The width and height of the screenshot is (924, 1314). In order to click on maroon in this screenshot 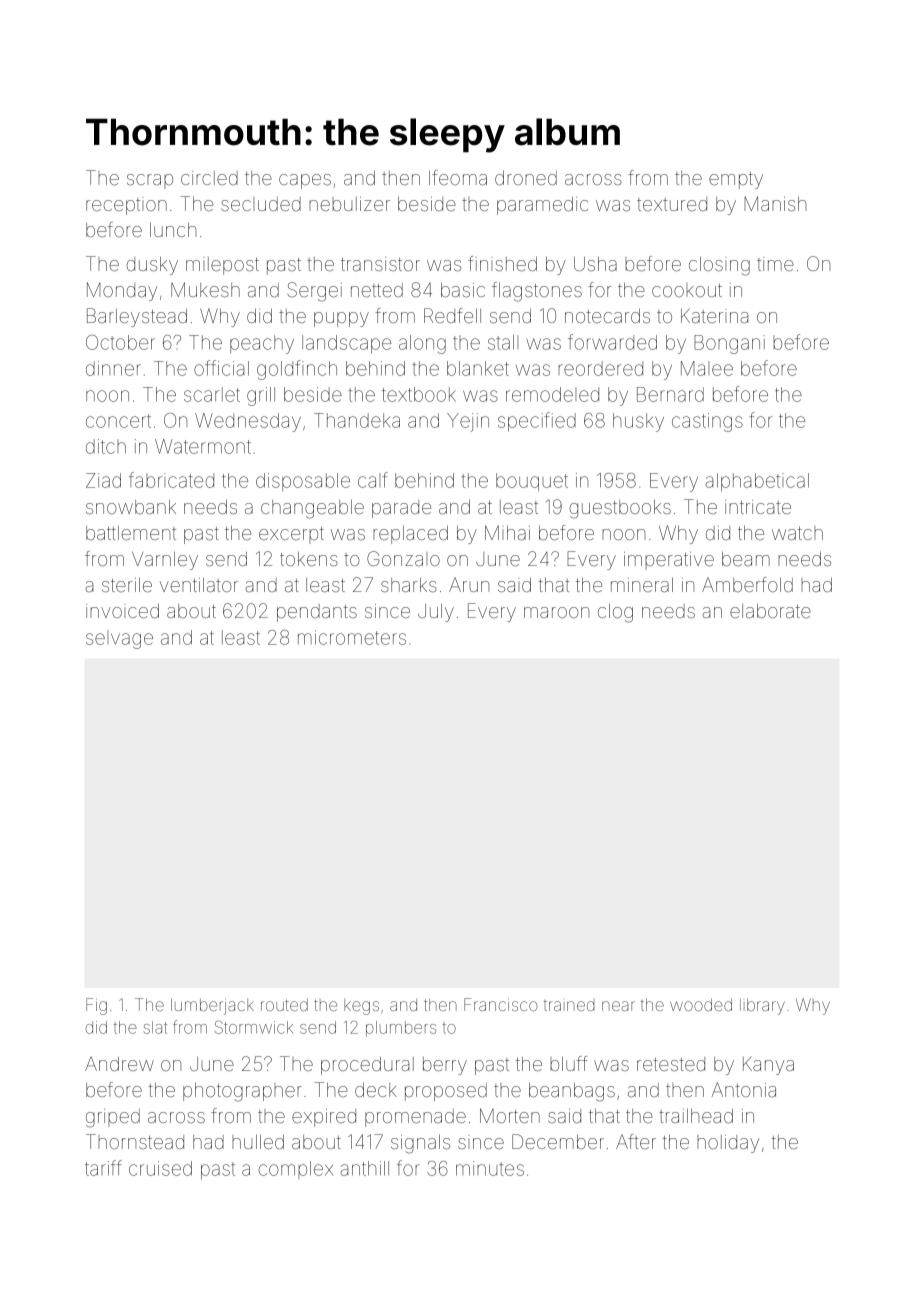, I will do `click(556, 612)`.
